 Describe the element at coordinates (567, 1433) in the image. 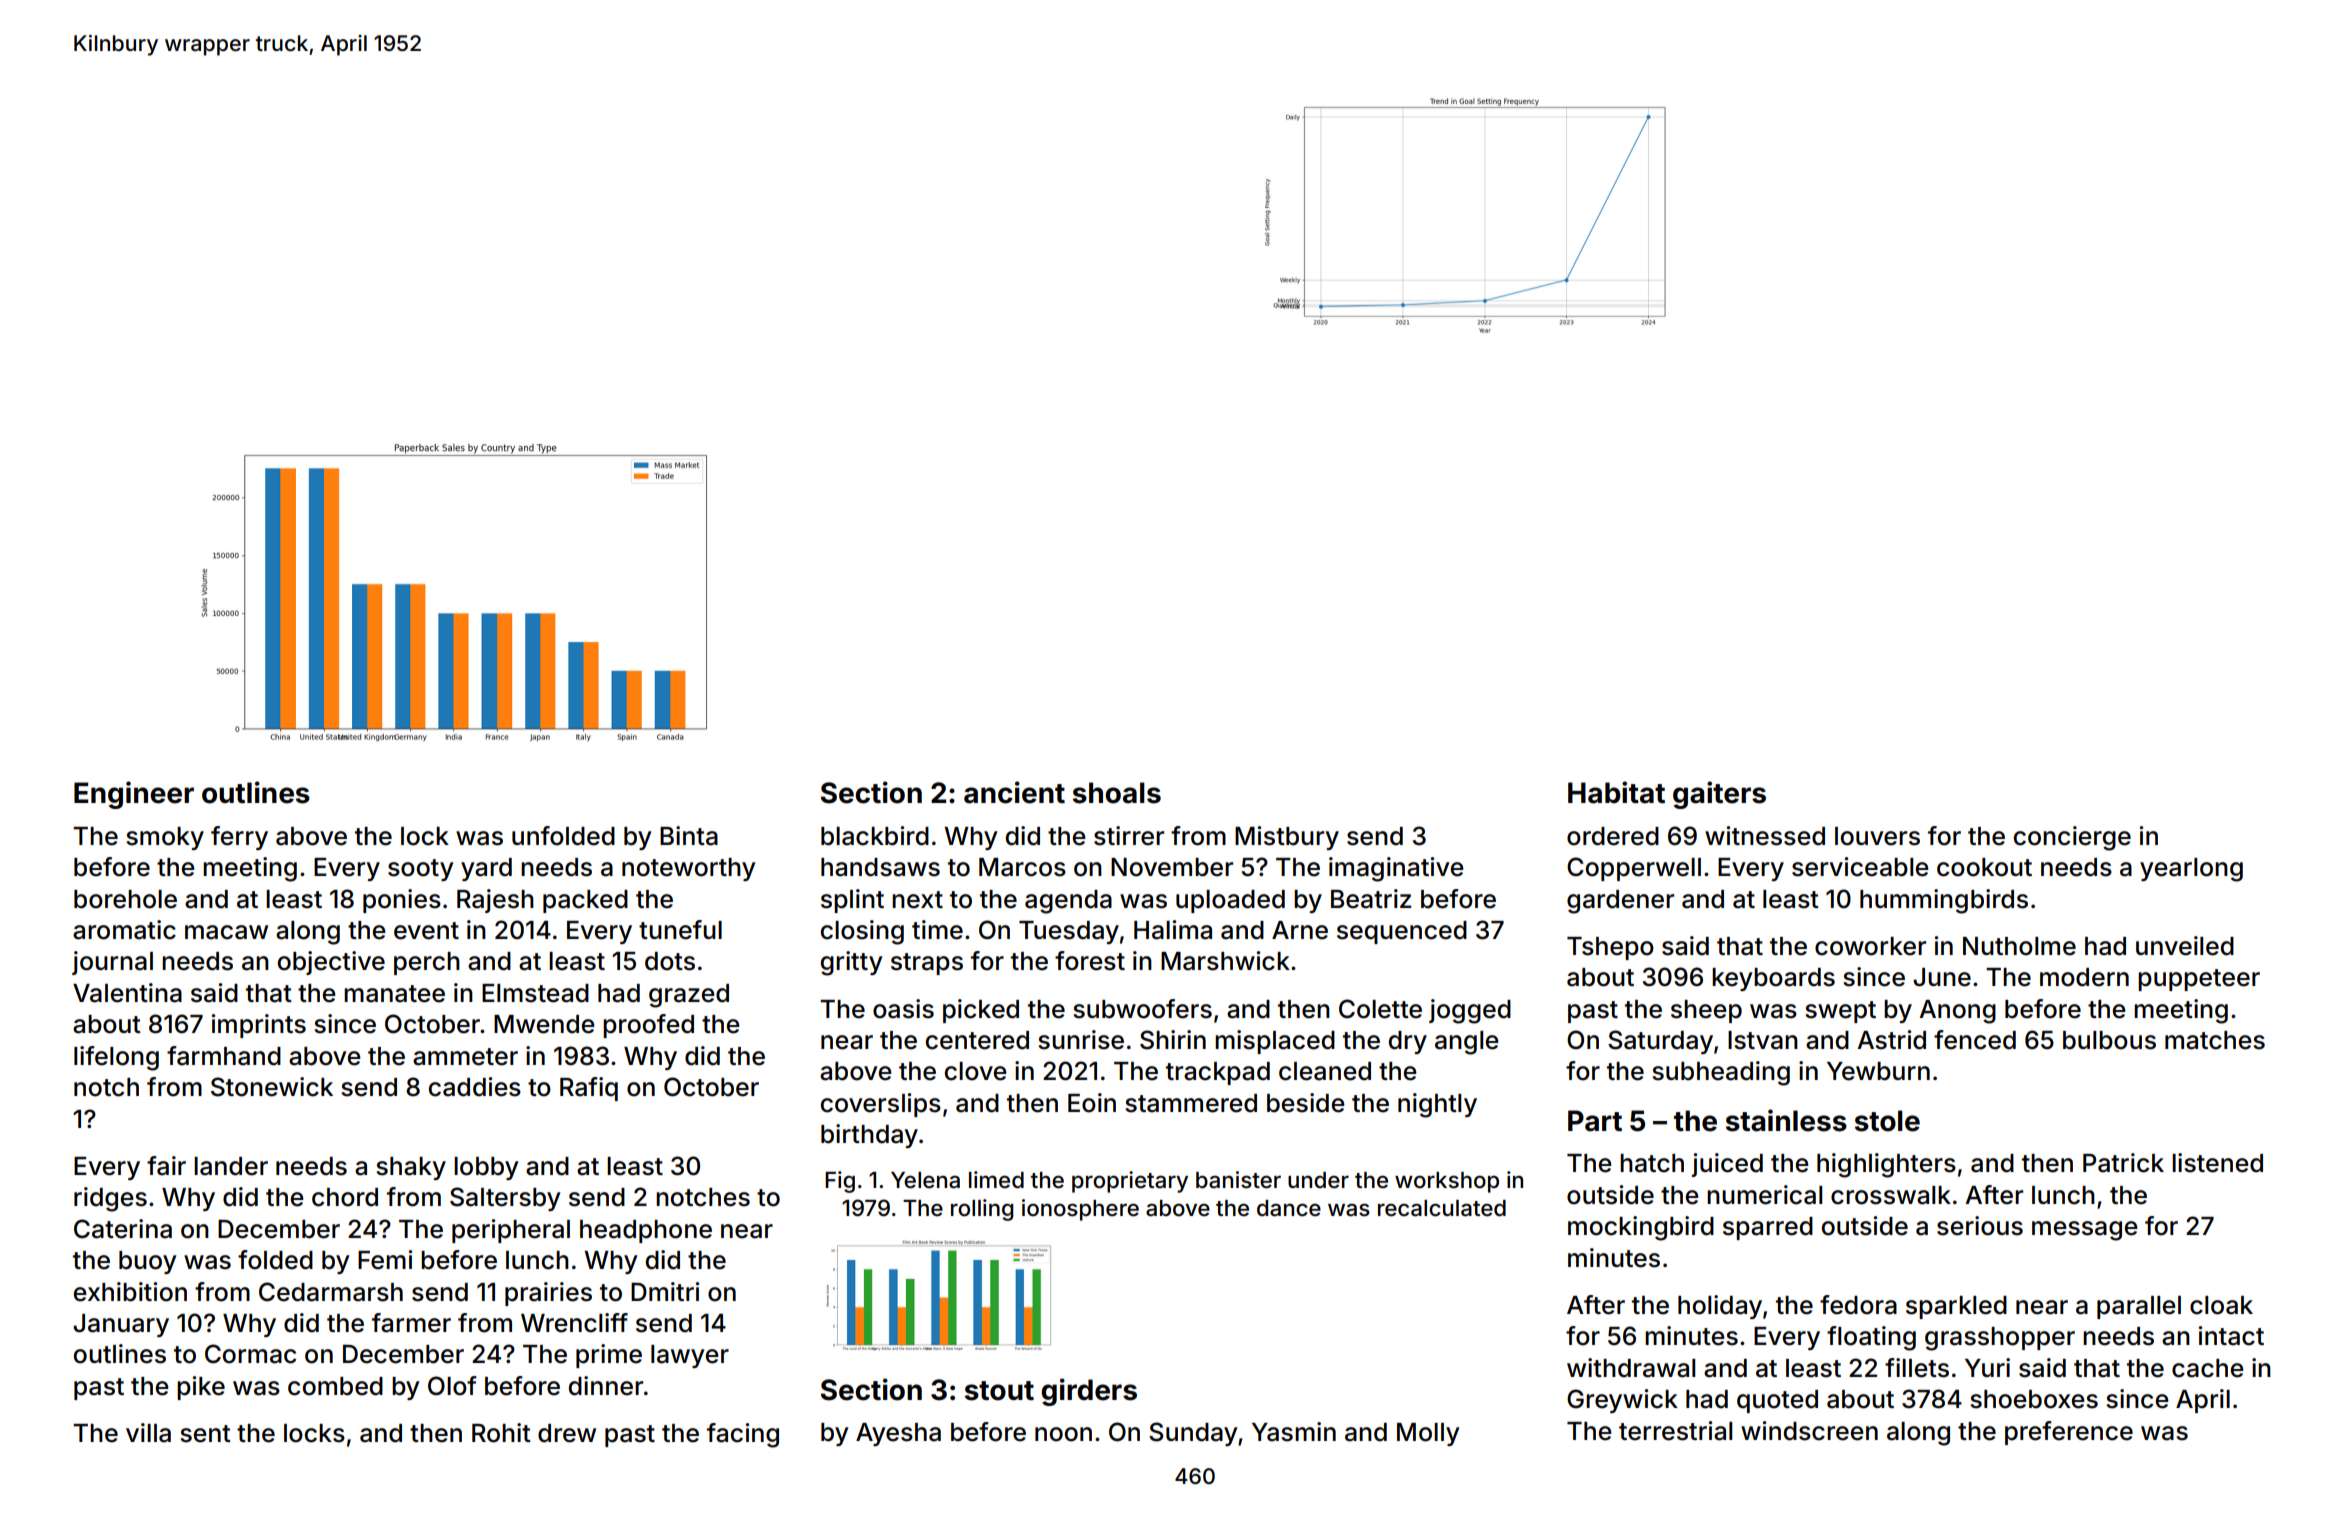

I see `drew` at that location.
